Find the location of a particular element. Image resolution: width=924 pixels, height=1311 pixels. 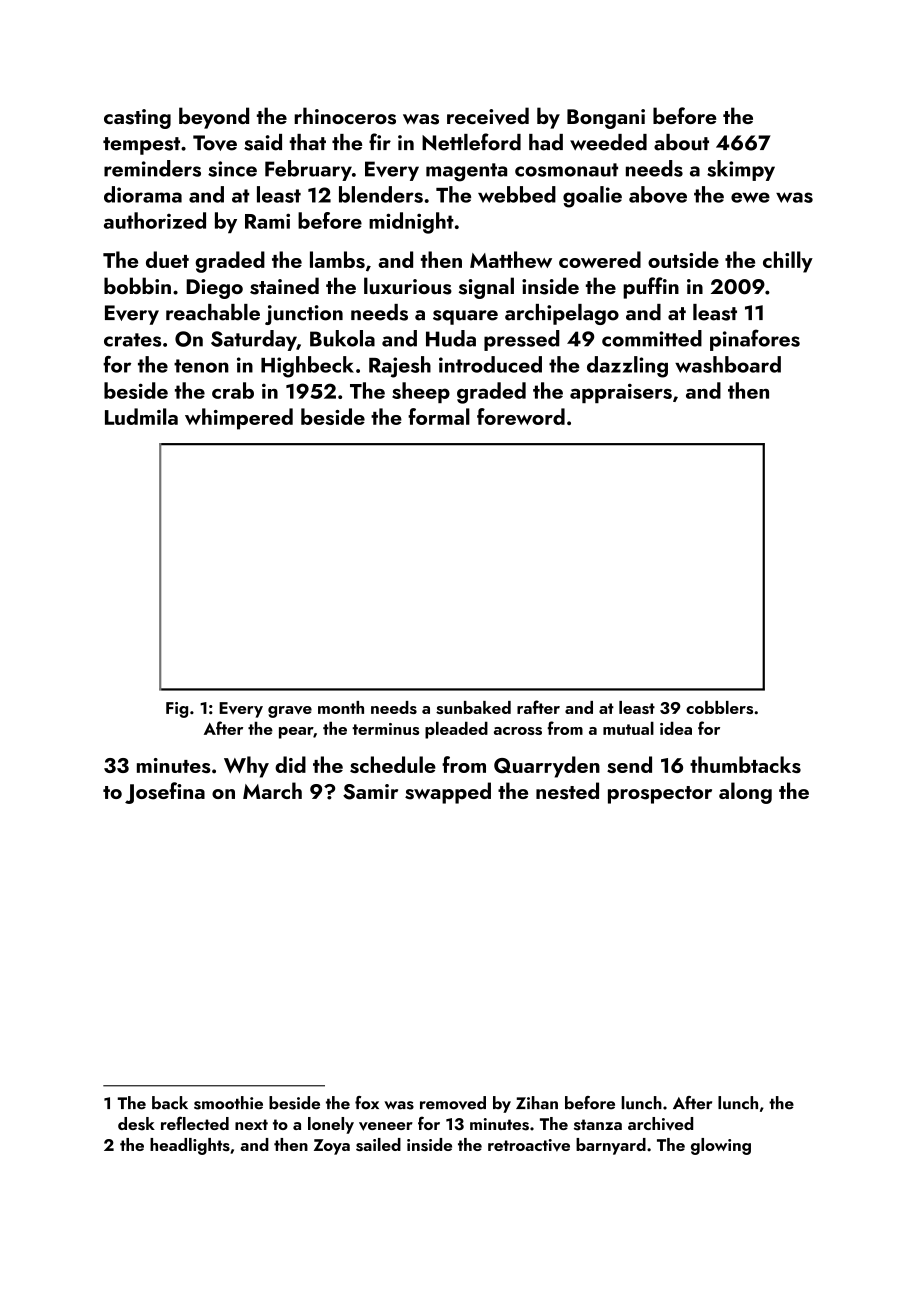

Fig is located at coordinates (177, 710).
